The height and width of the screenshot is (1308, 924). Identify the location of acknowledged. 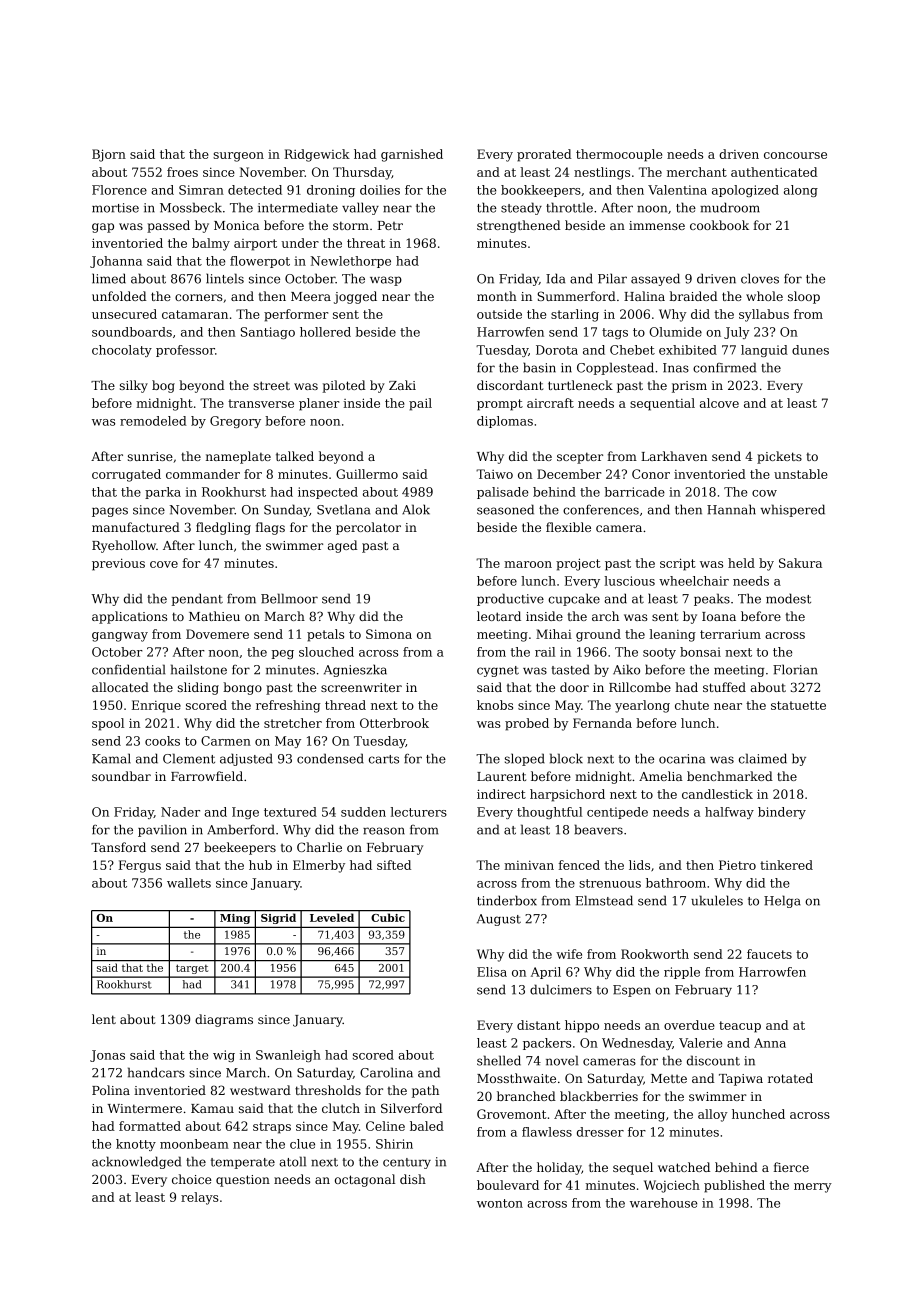
(136, 1162).
